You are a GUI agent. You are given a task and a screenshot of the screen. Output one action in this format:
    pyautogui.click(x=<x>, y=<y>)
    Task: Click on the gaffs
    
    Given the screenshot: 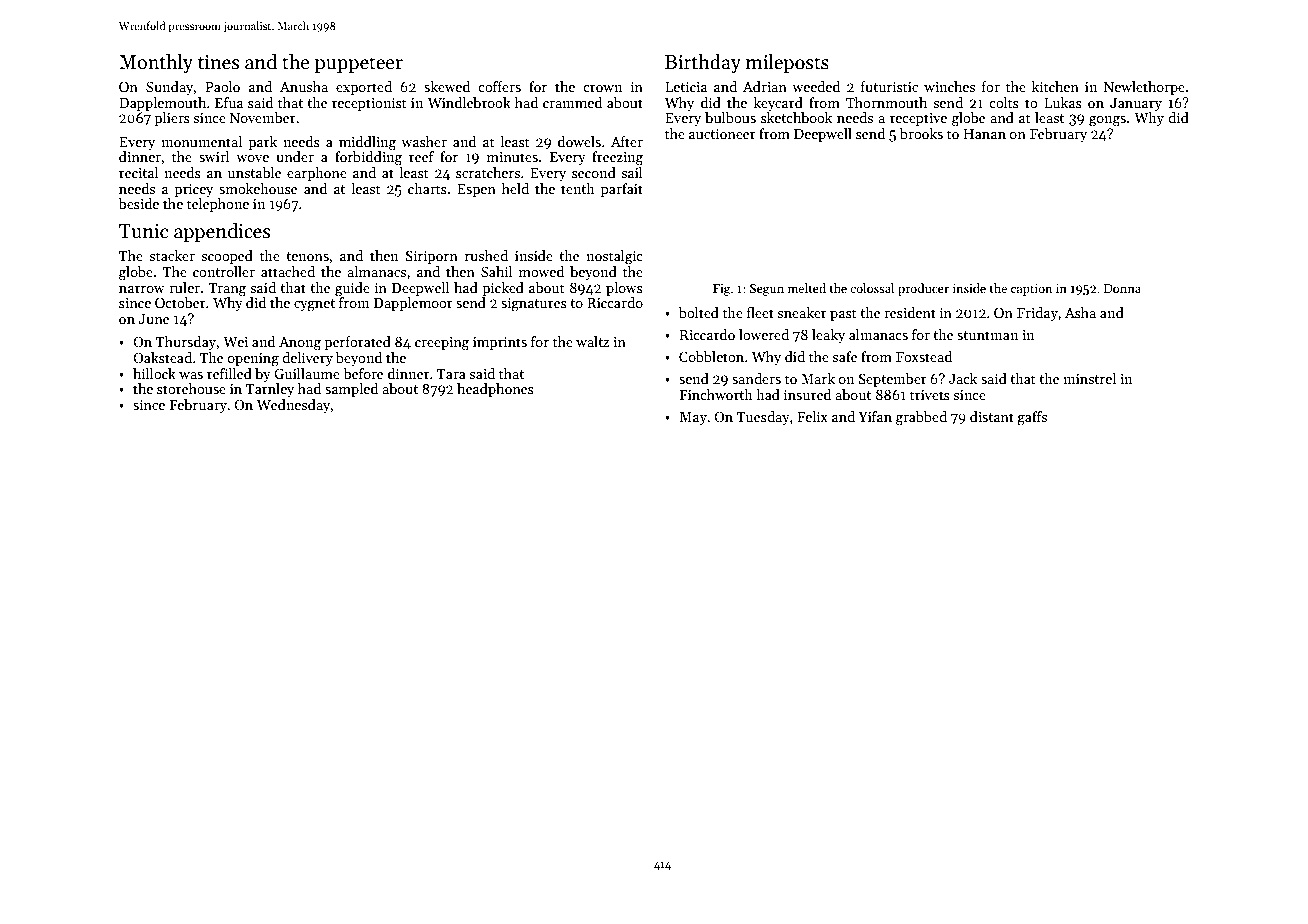 What is the action you would take?
    pyautogui.click(x=1032, y=418)
